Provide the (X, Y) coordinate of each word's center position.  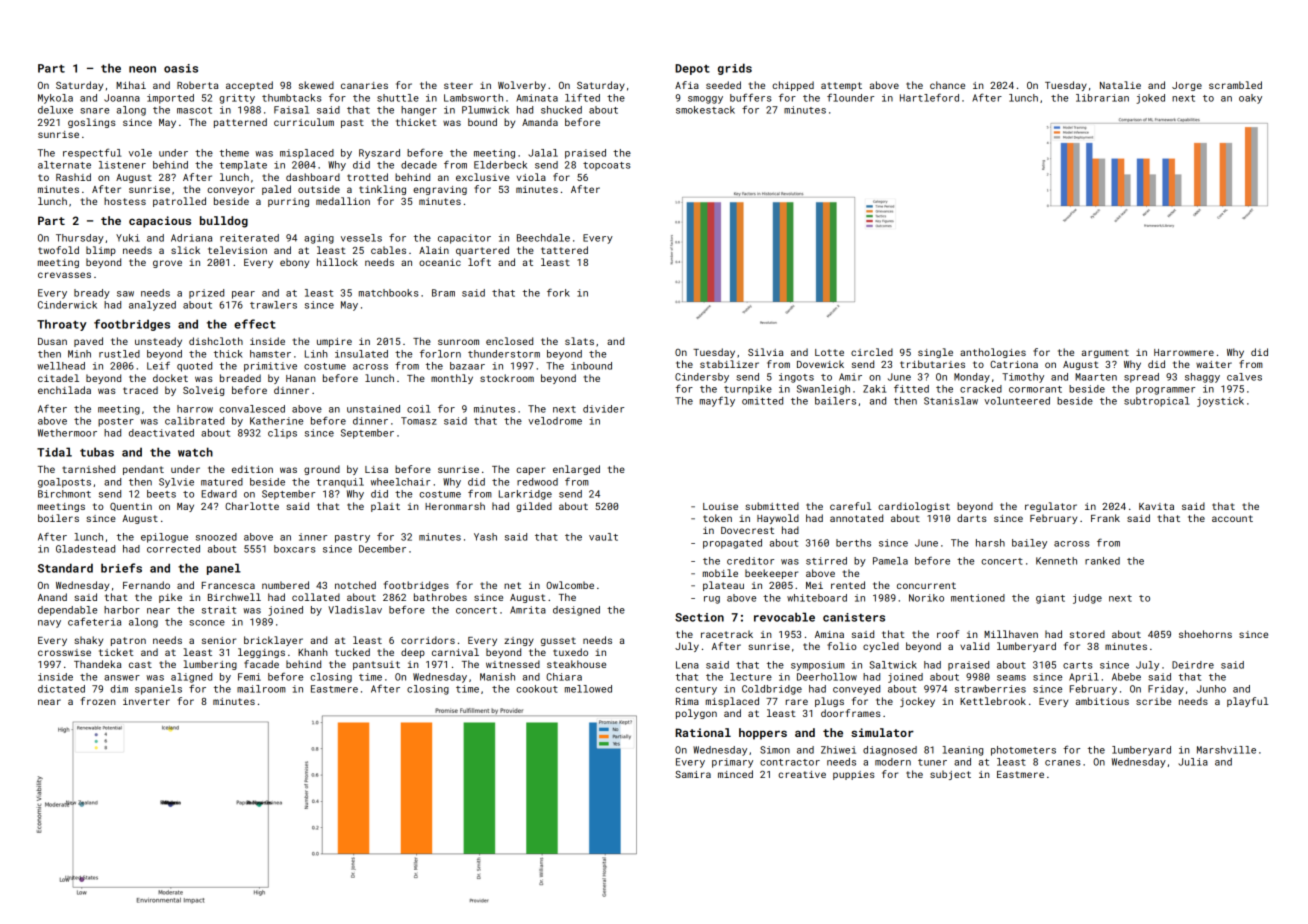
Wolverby (522, 86)
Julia (1193, 762)
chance (947, 85)
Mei (814, 585)
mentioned (978, 598)
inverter (146, 701)
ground (322, 470)
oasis (181, 68)
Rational (703, 732)
